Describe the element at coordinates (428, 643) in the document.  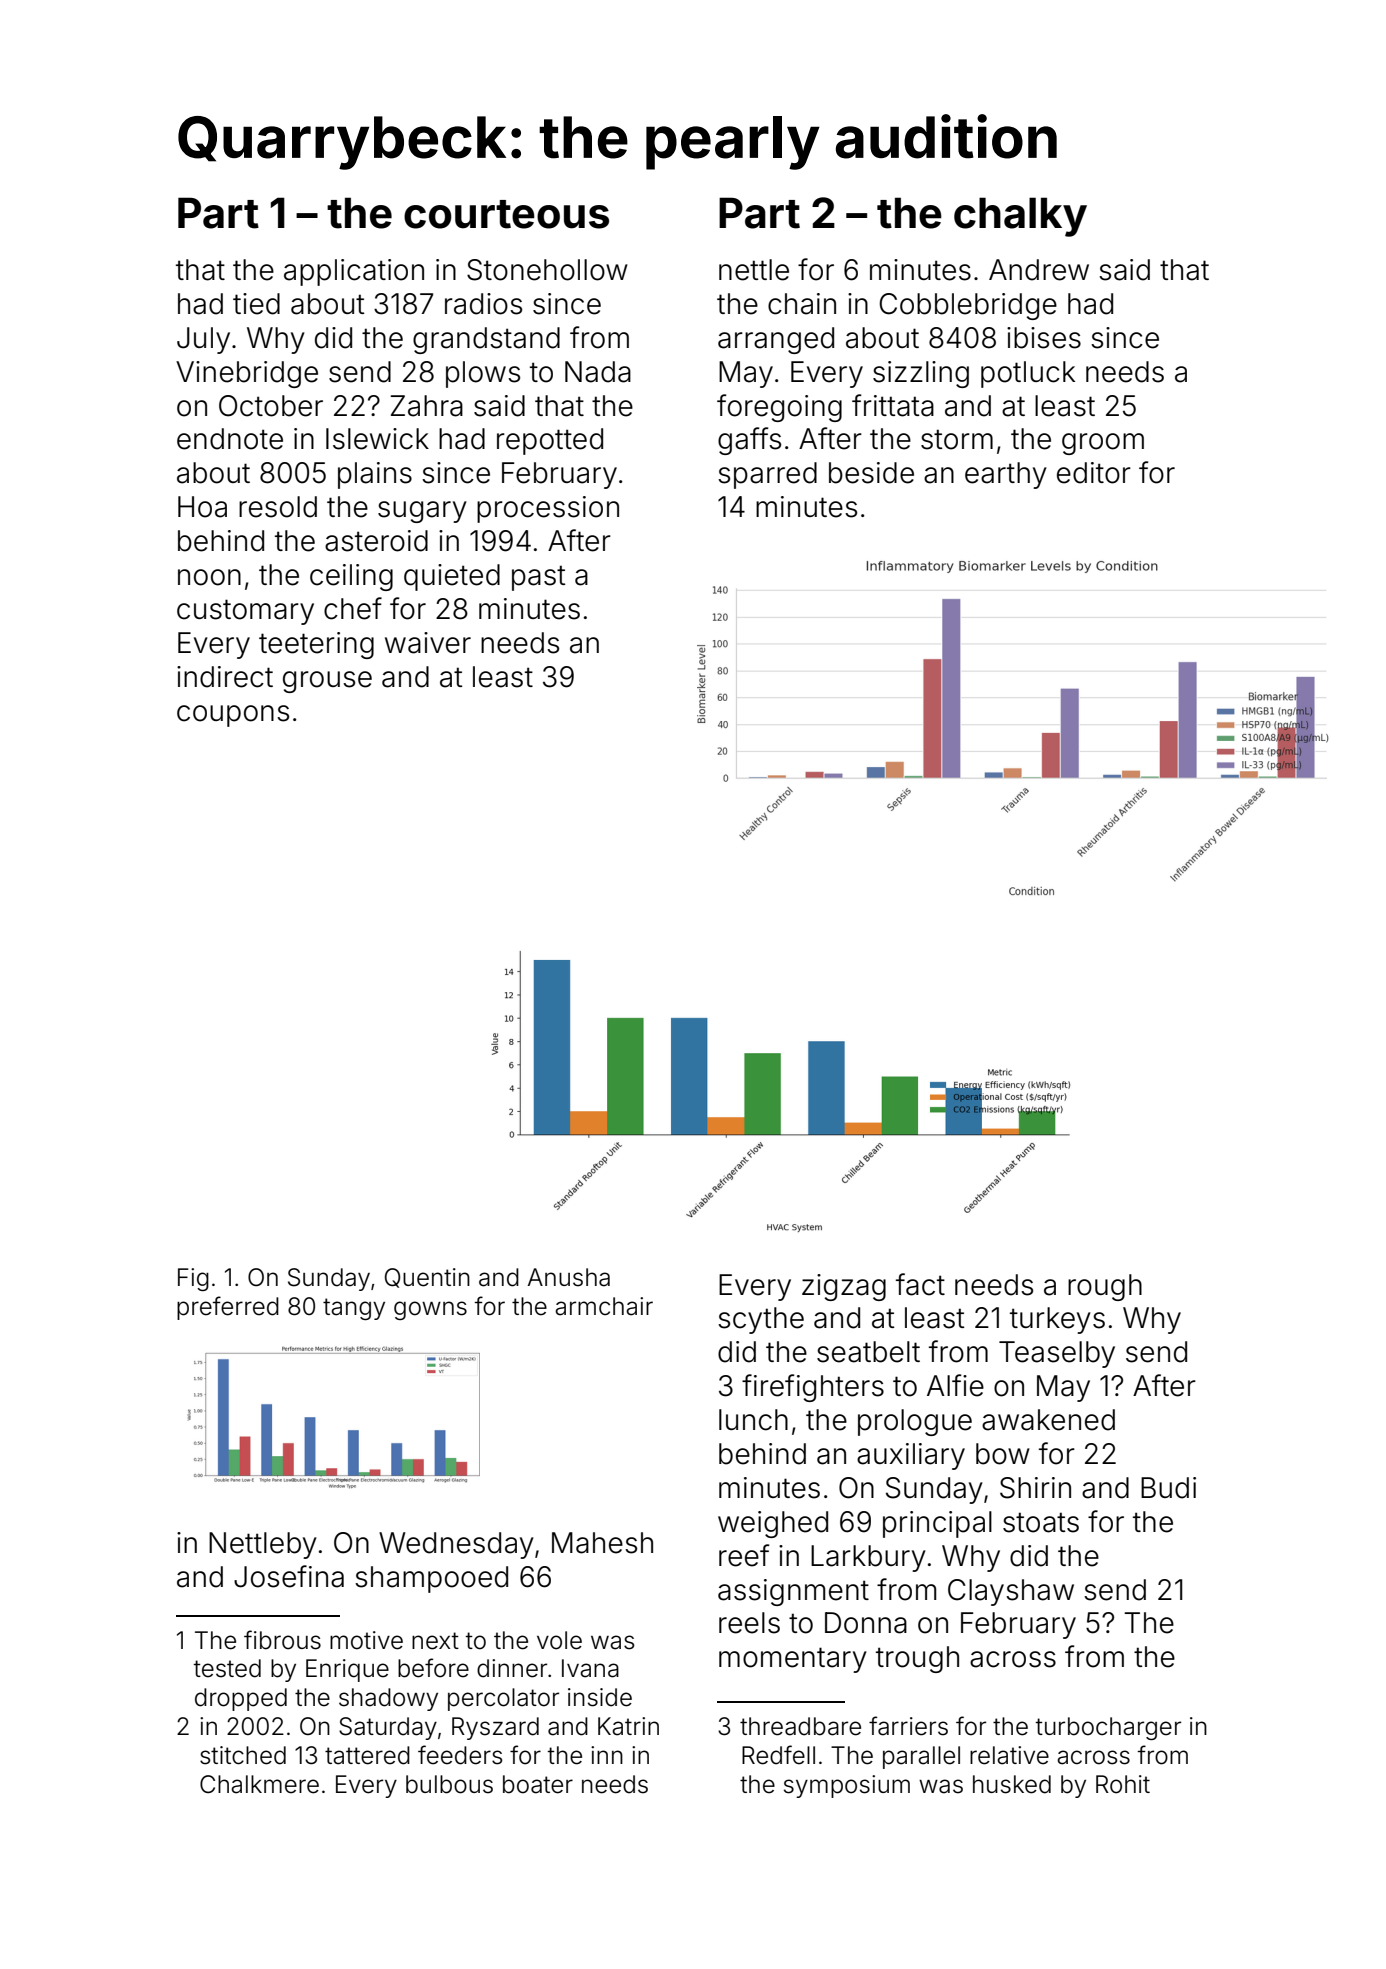
I see `waiver` at that location.
